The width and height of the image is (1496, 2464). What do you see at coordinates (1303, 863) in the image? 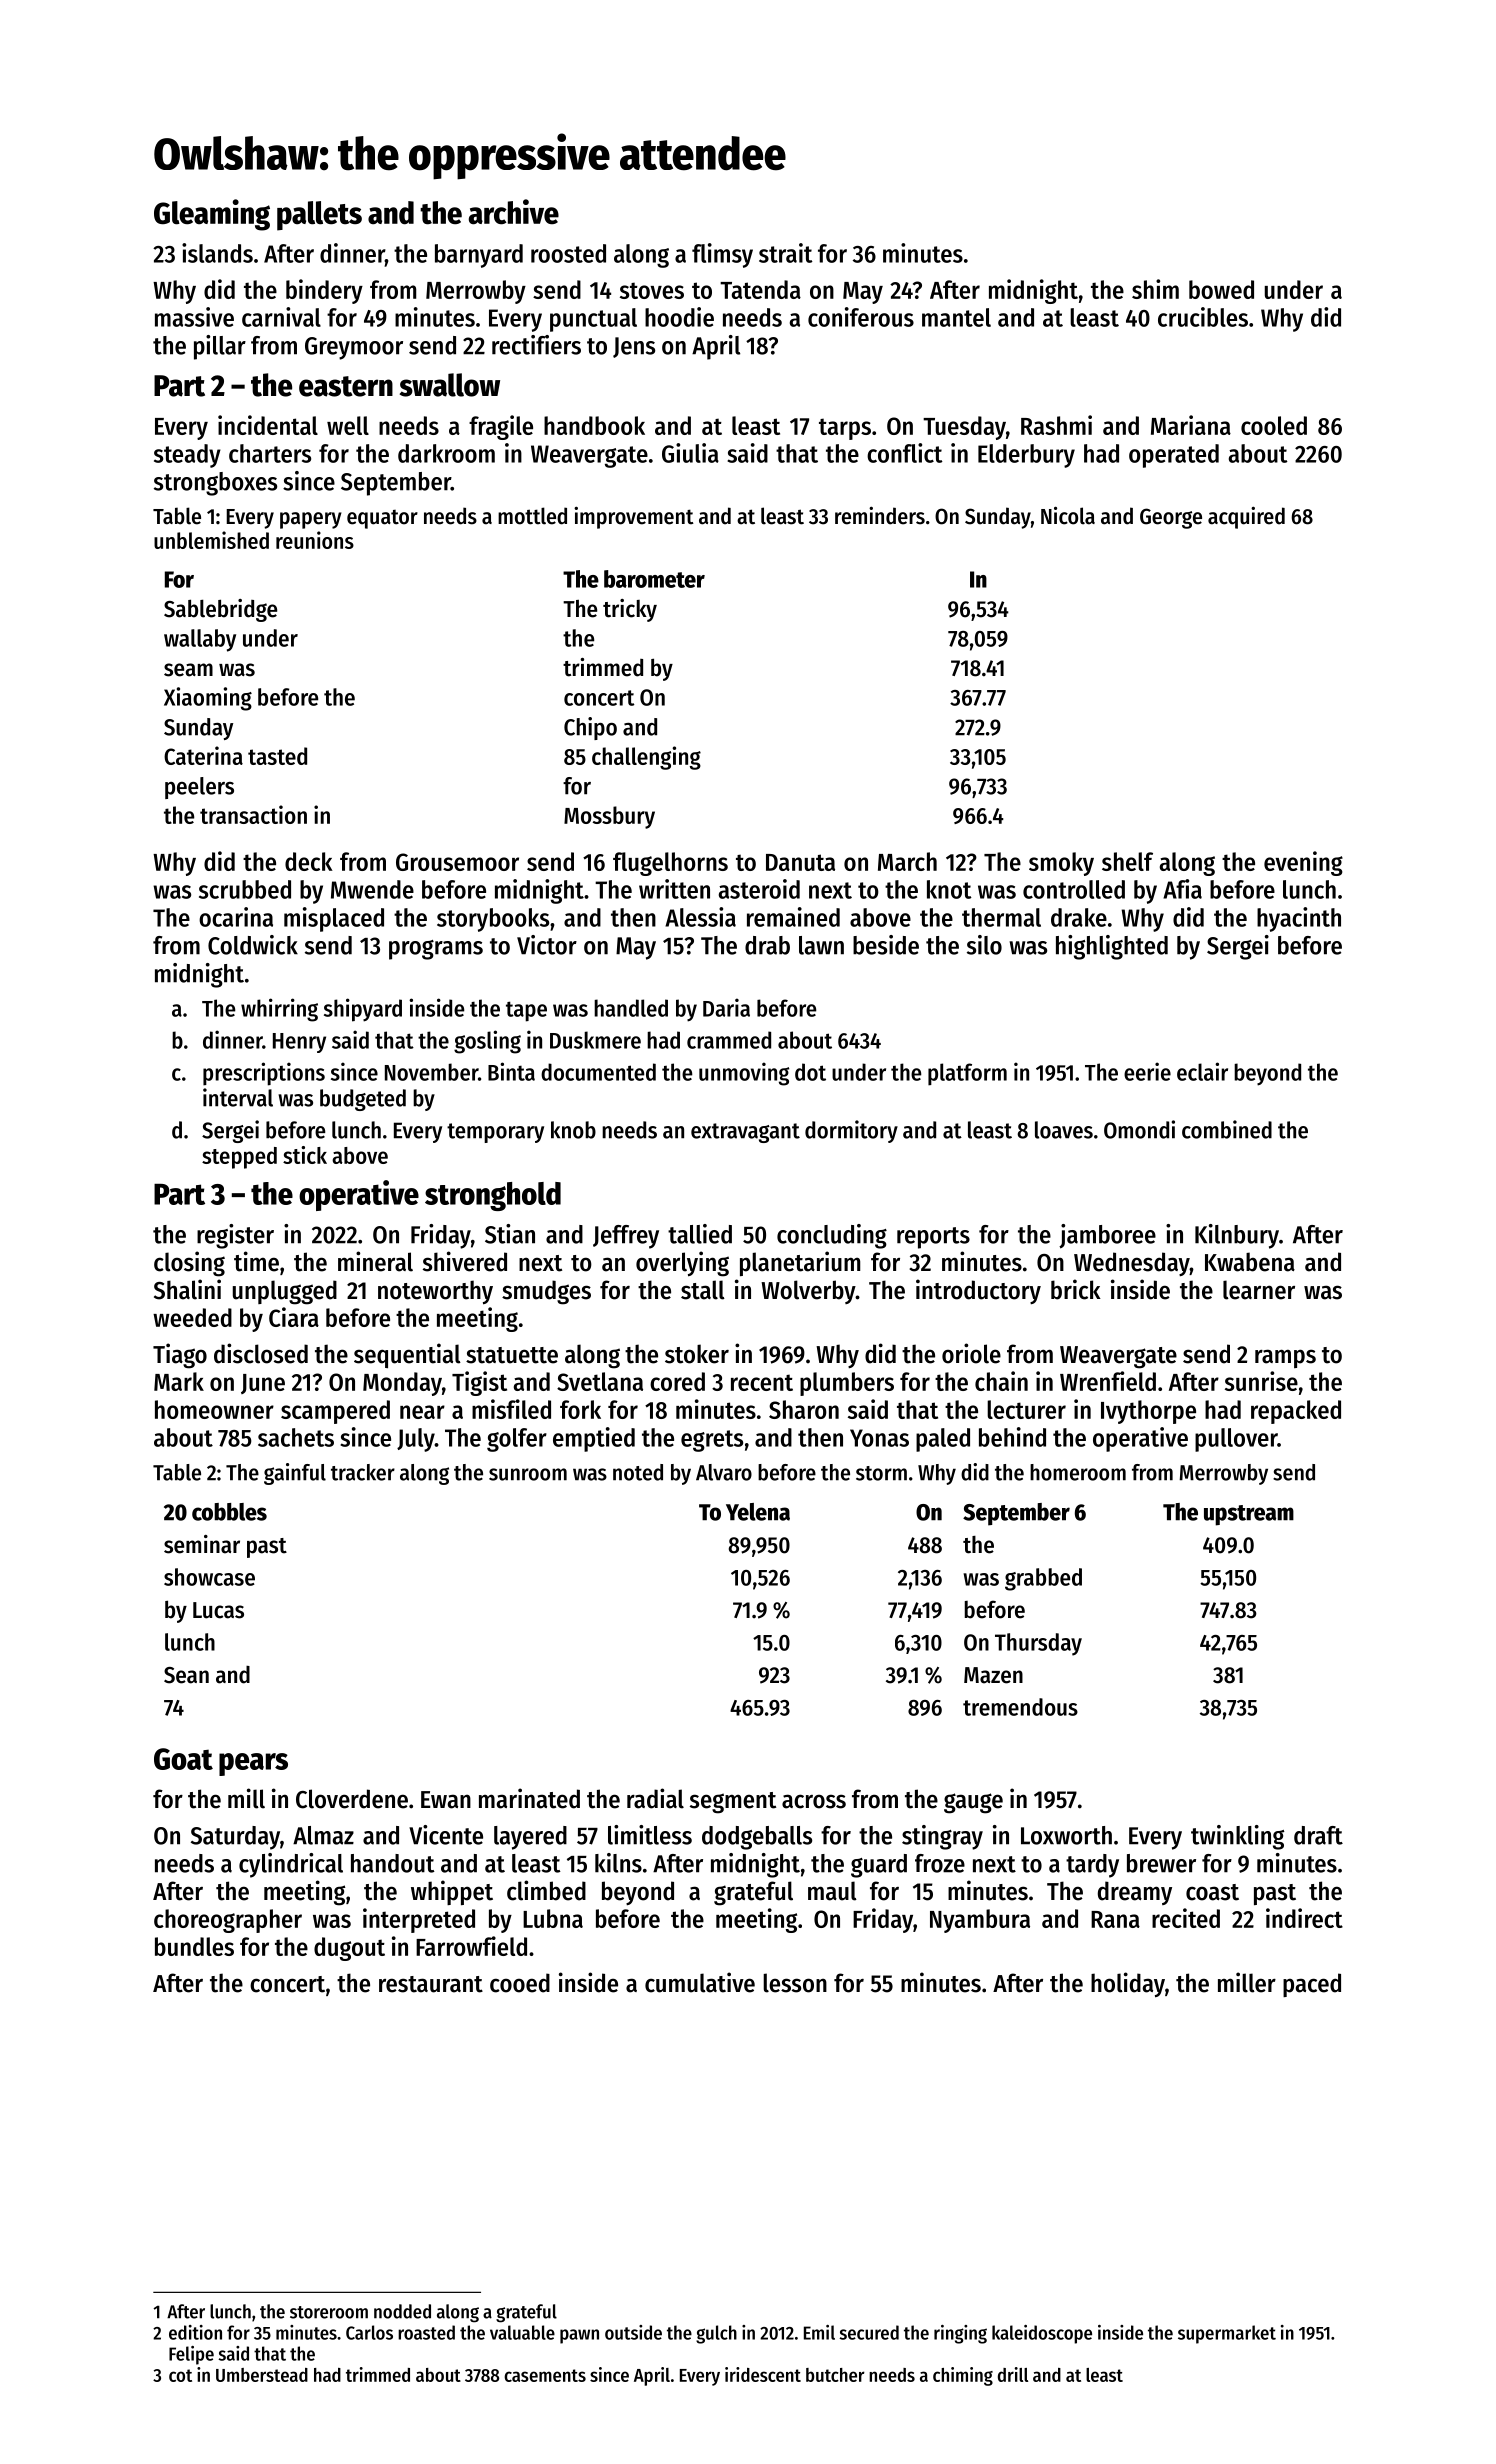
I see `evening` at bounding box center [1303, 863].
